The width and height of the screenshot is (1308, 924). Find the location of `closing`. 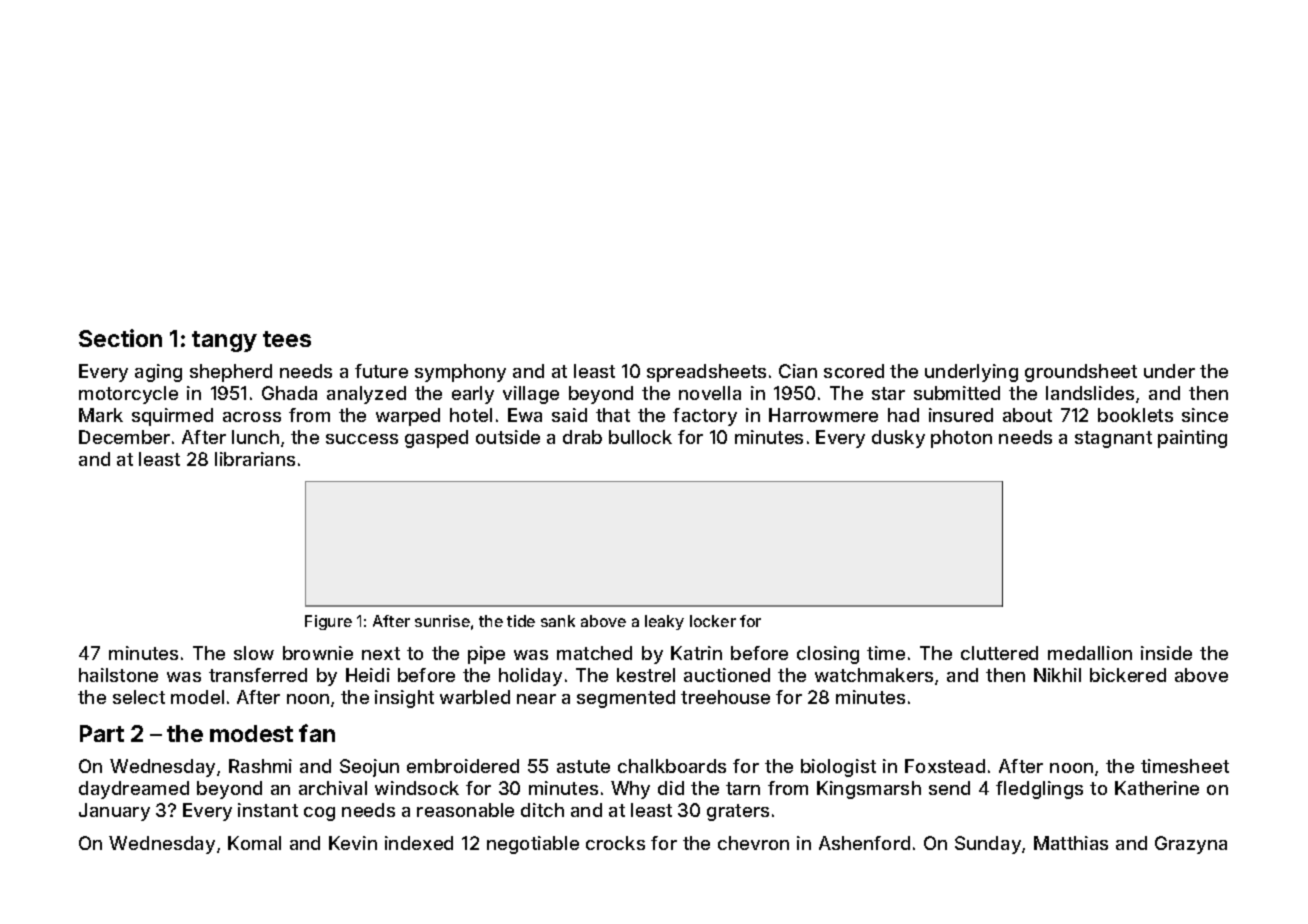

closing is located at coordinates (828, 655).
